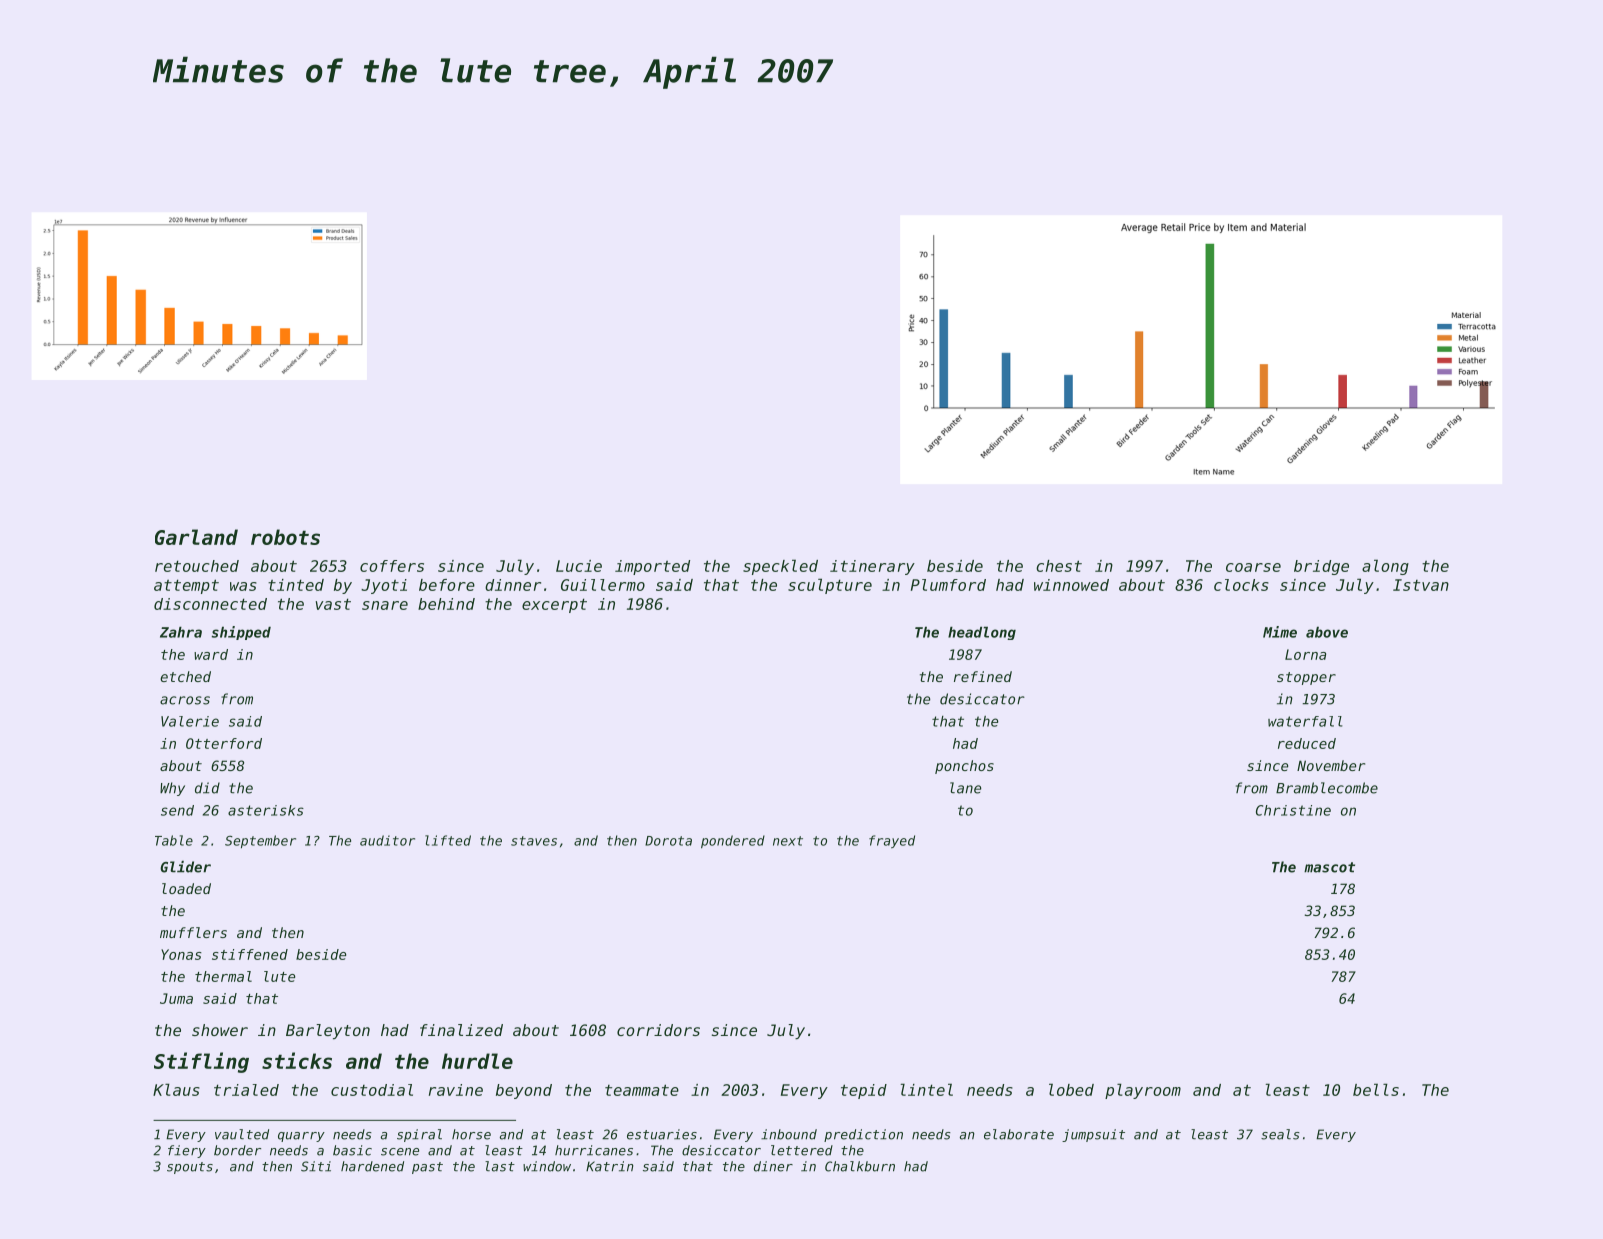  Describe the element at coordinates (285, 537) in the screenshot. I see `robots` at that location.
